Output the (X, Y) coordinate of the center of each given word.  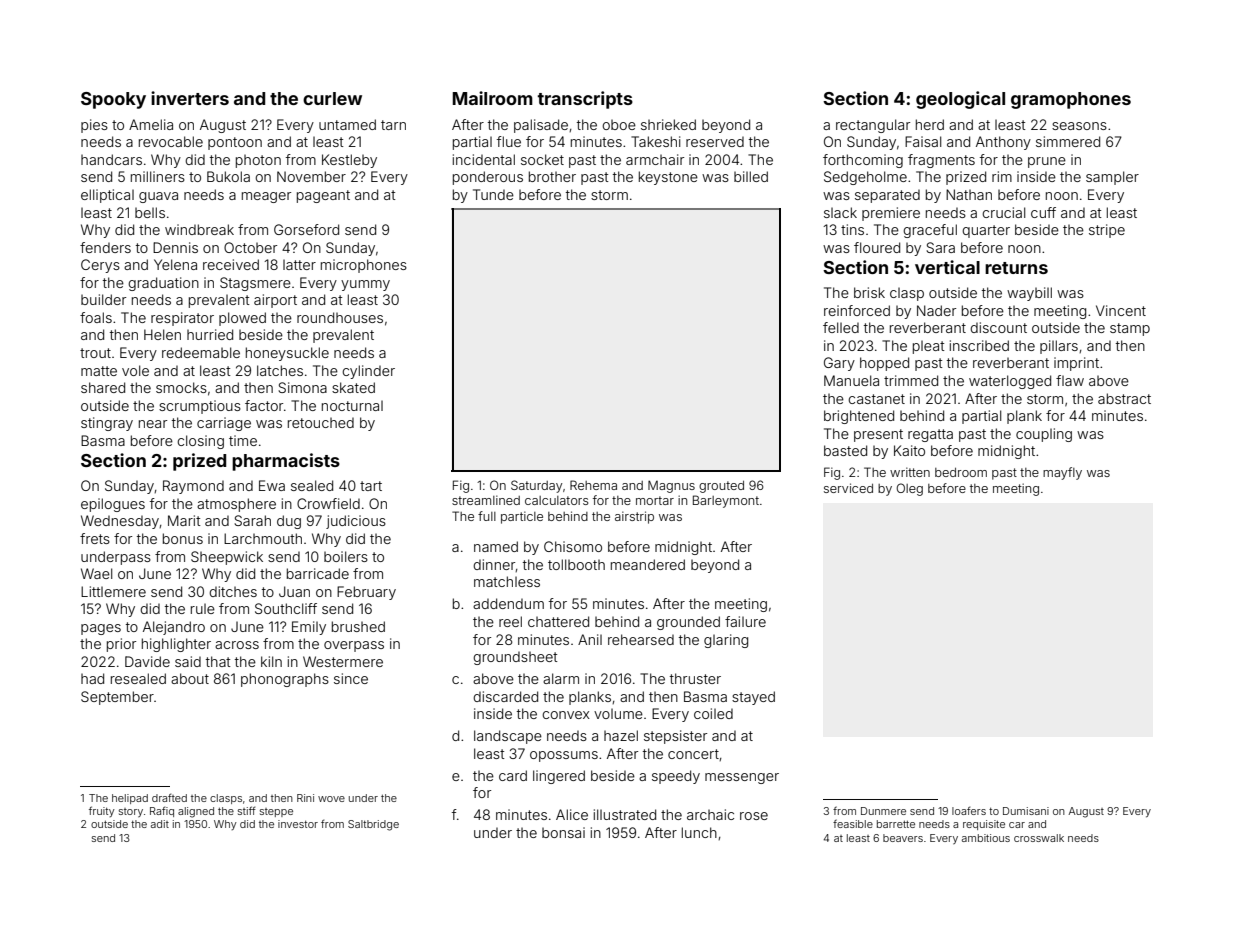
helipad (130, 799)
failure (745, 621)
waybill (1029, 294)
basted (845, 450)
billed (751, 176)
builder (103, 299)
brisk (869, 292)
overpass (354, 646)
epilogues (113, 505)
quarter (986, 231)
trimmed (911, 380)
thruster (695, 678)
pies (94, 126)
